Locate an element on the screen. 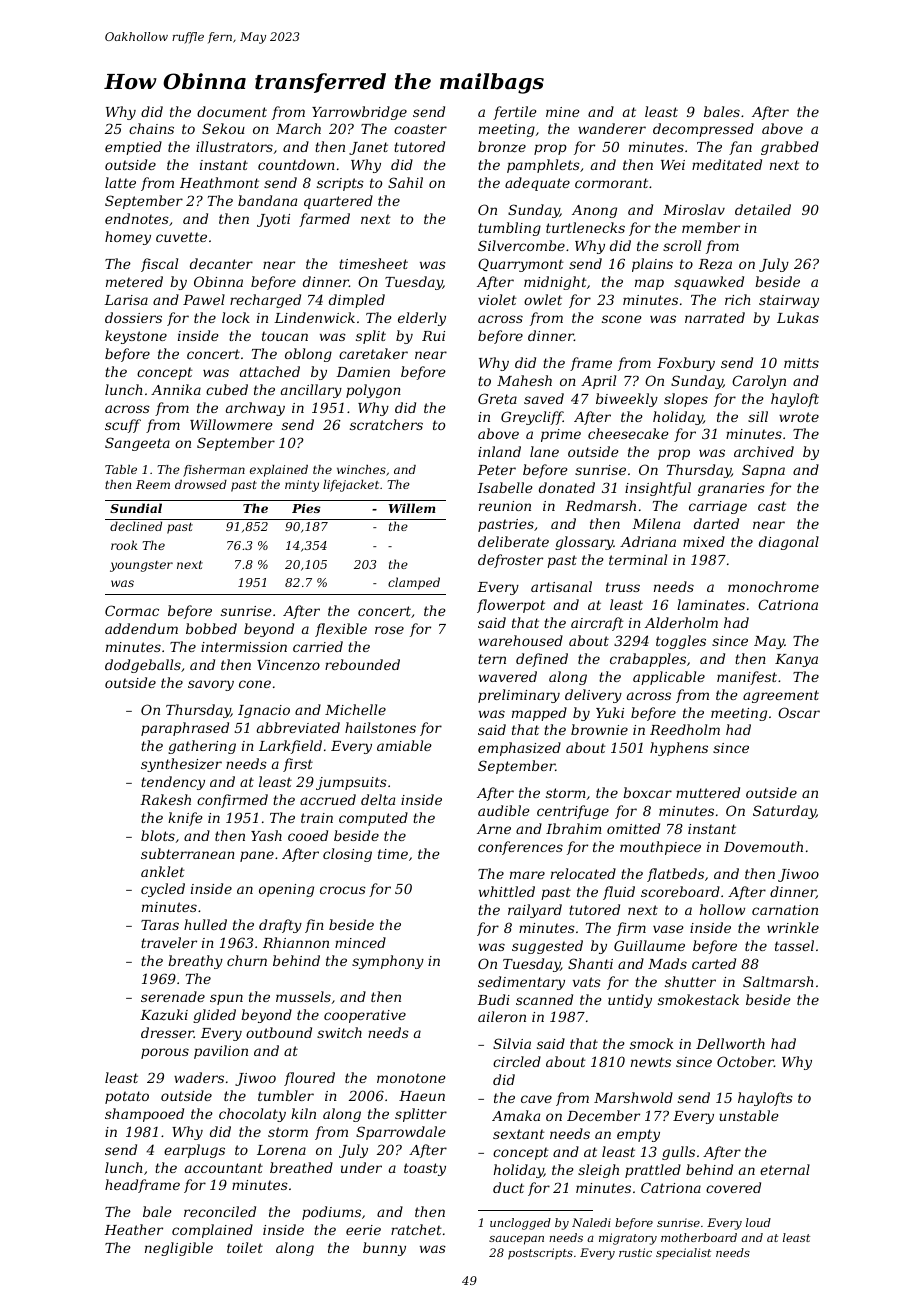  conferences is located at coordinates (520, 848).
